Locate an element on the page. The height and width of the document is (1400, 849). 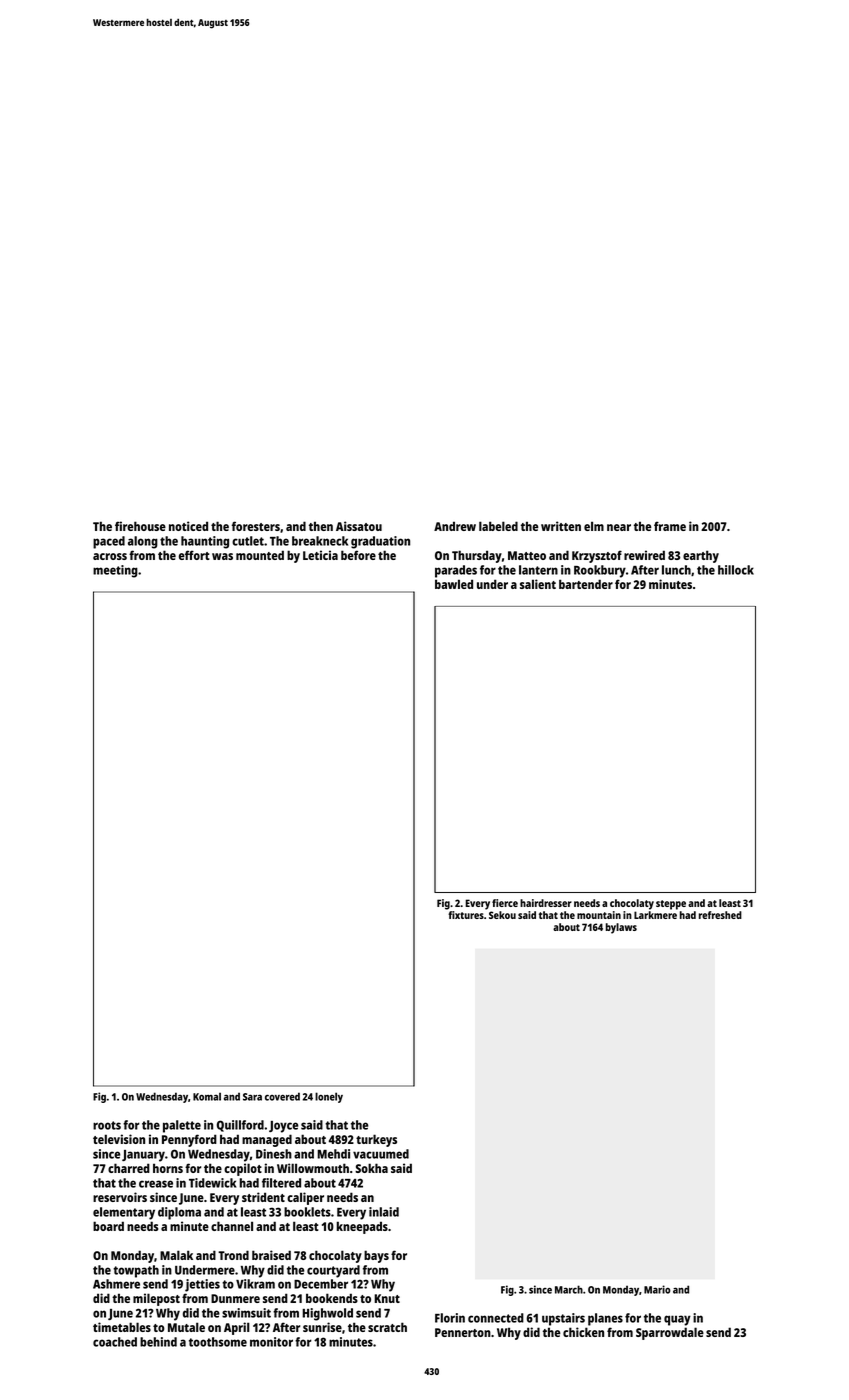
Komal is located at coordinates (207, 1096).
